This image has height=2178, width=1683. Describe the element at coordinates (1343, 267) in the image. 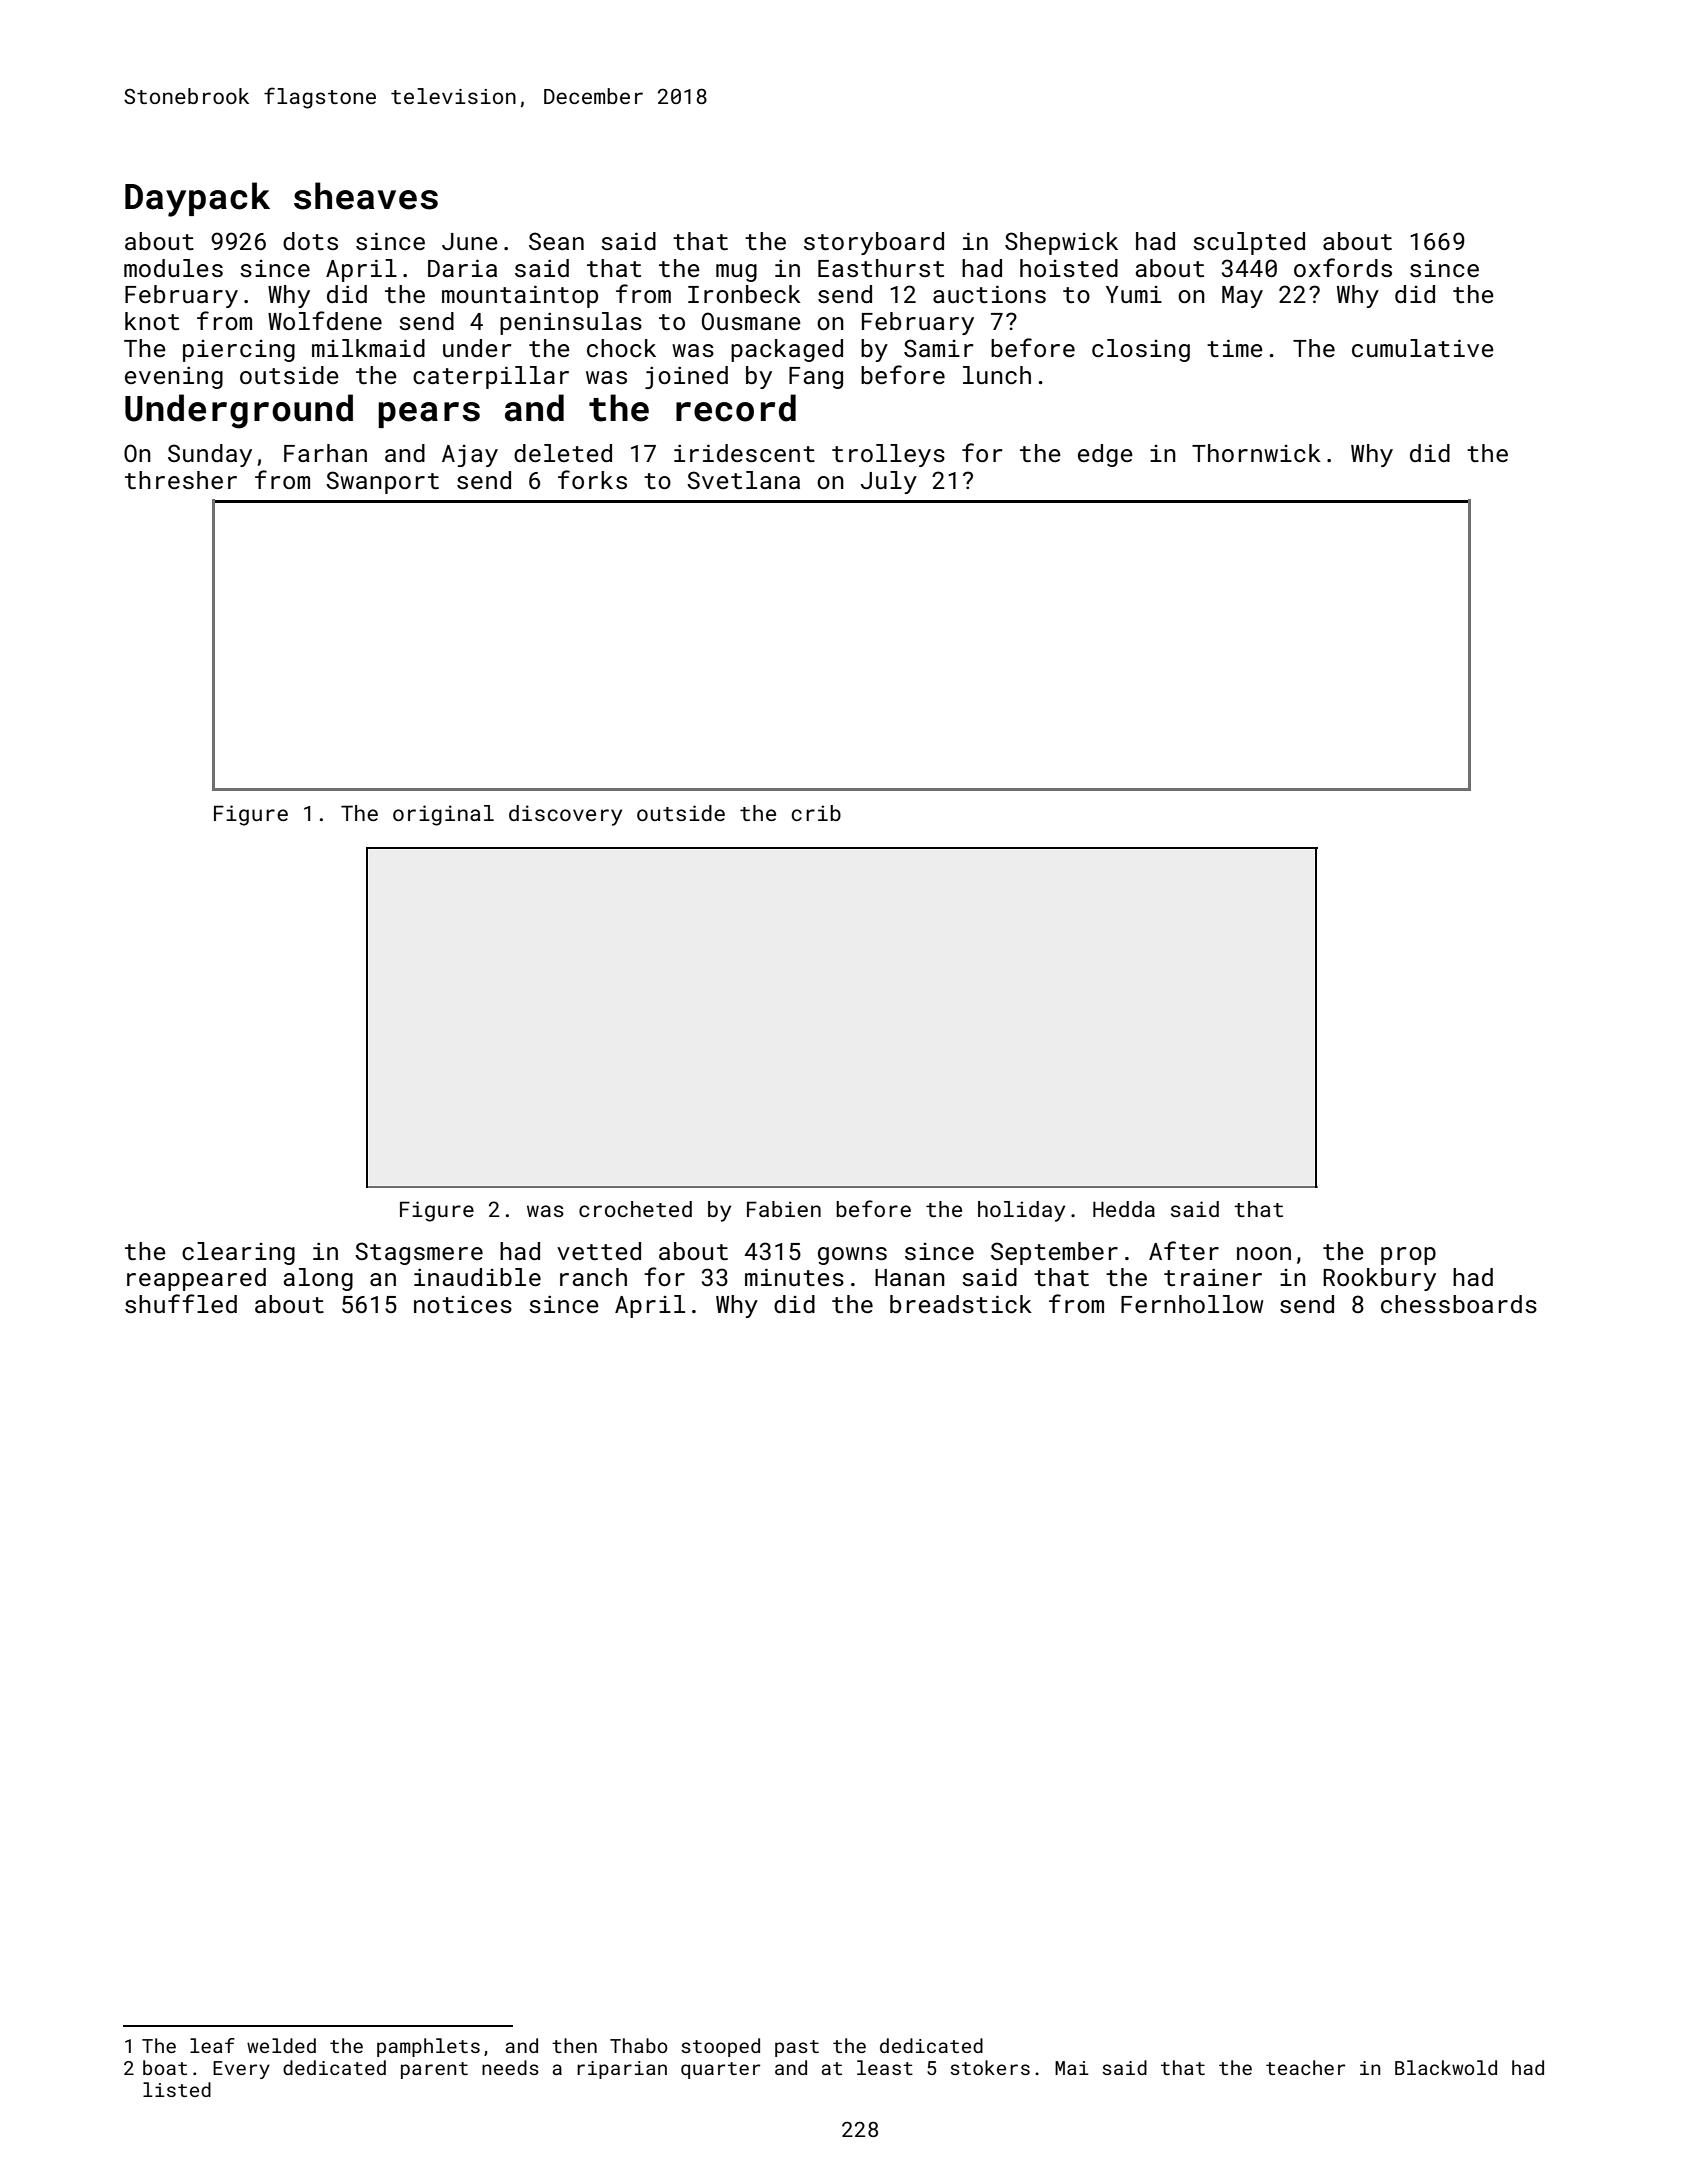

I see `oxfords` at that location.
